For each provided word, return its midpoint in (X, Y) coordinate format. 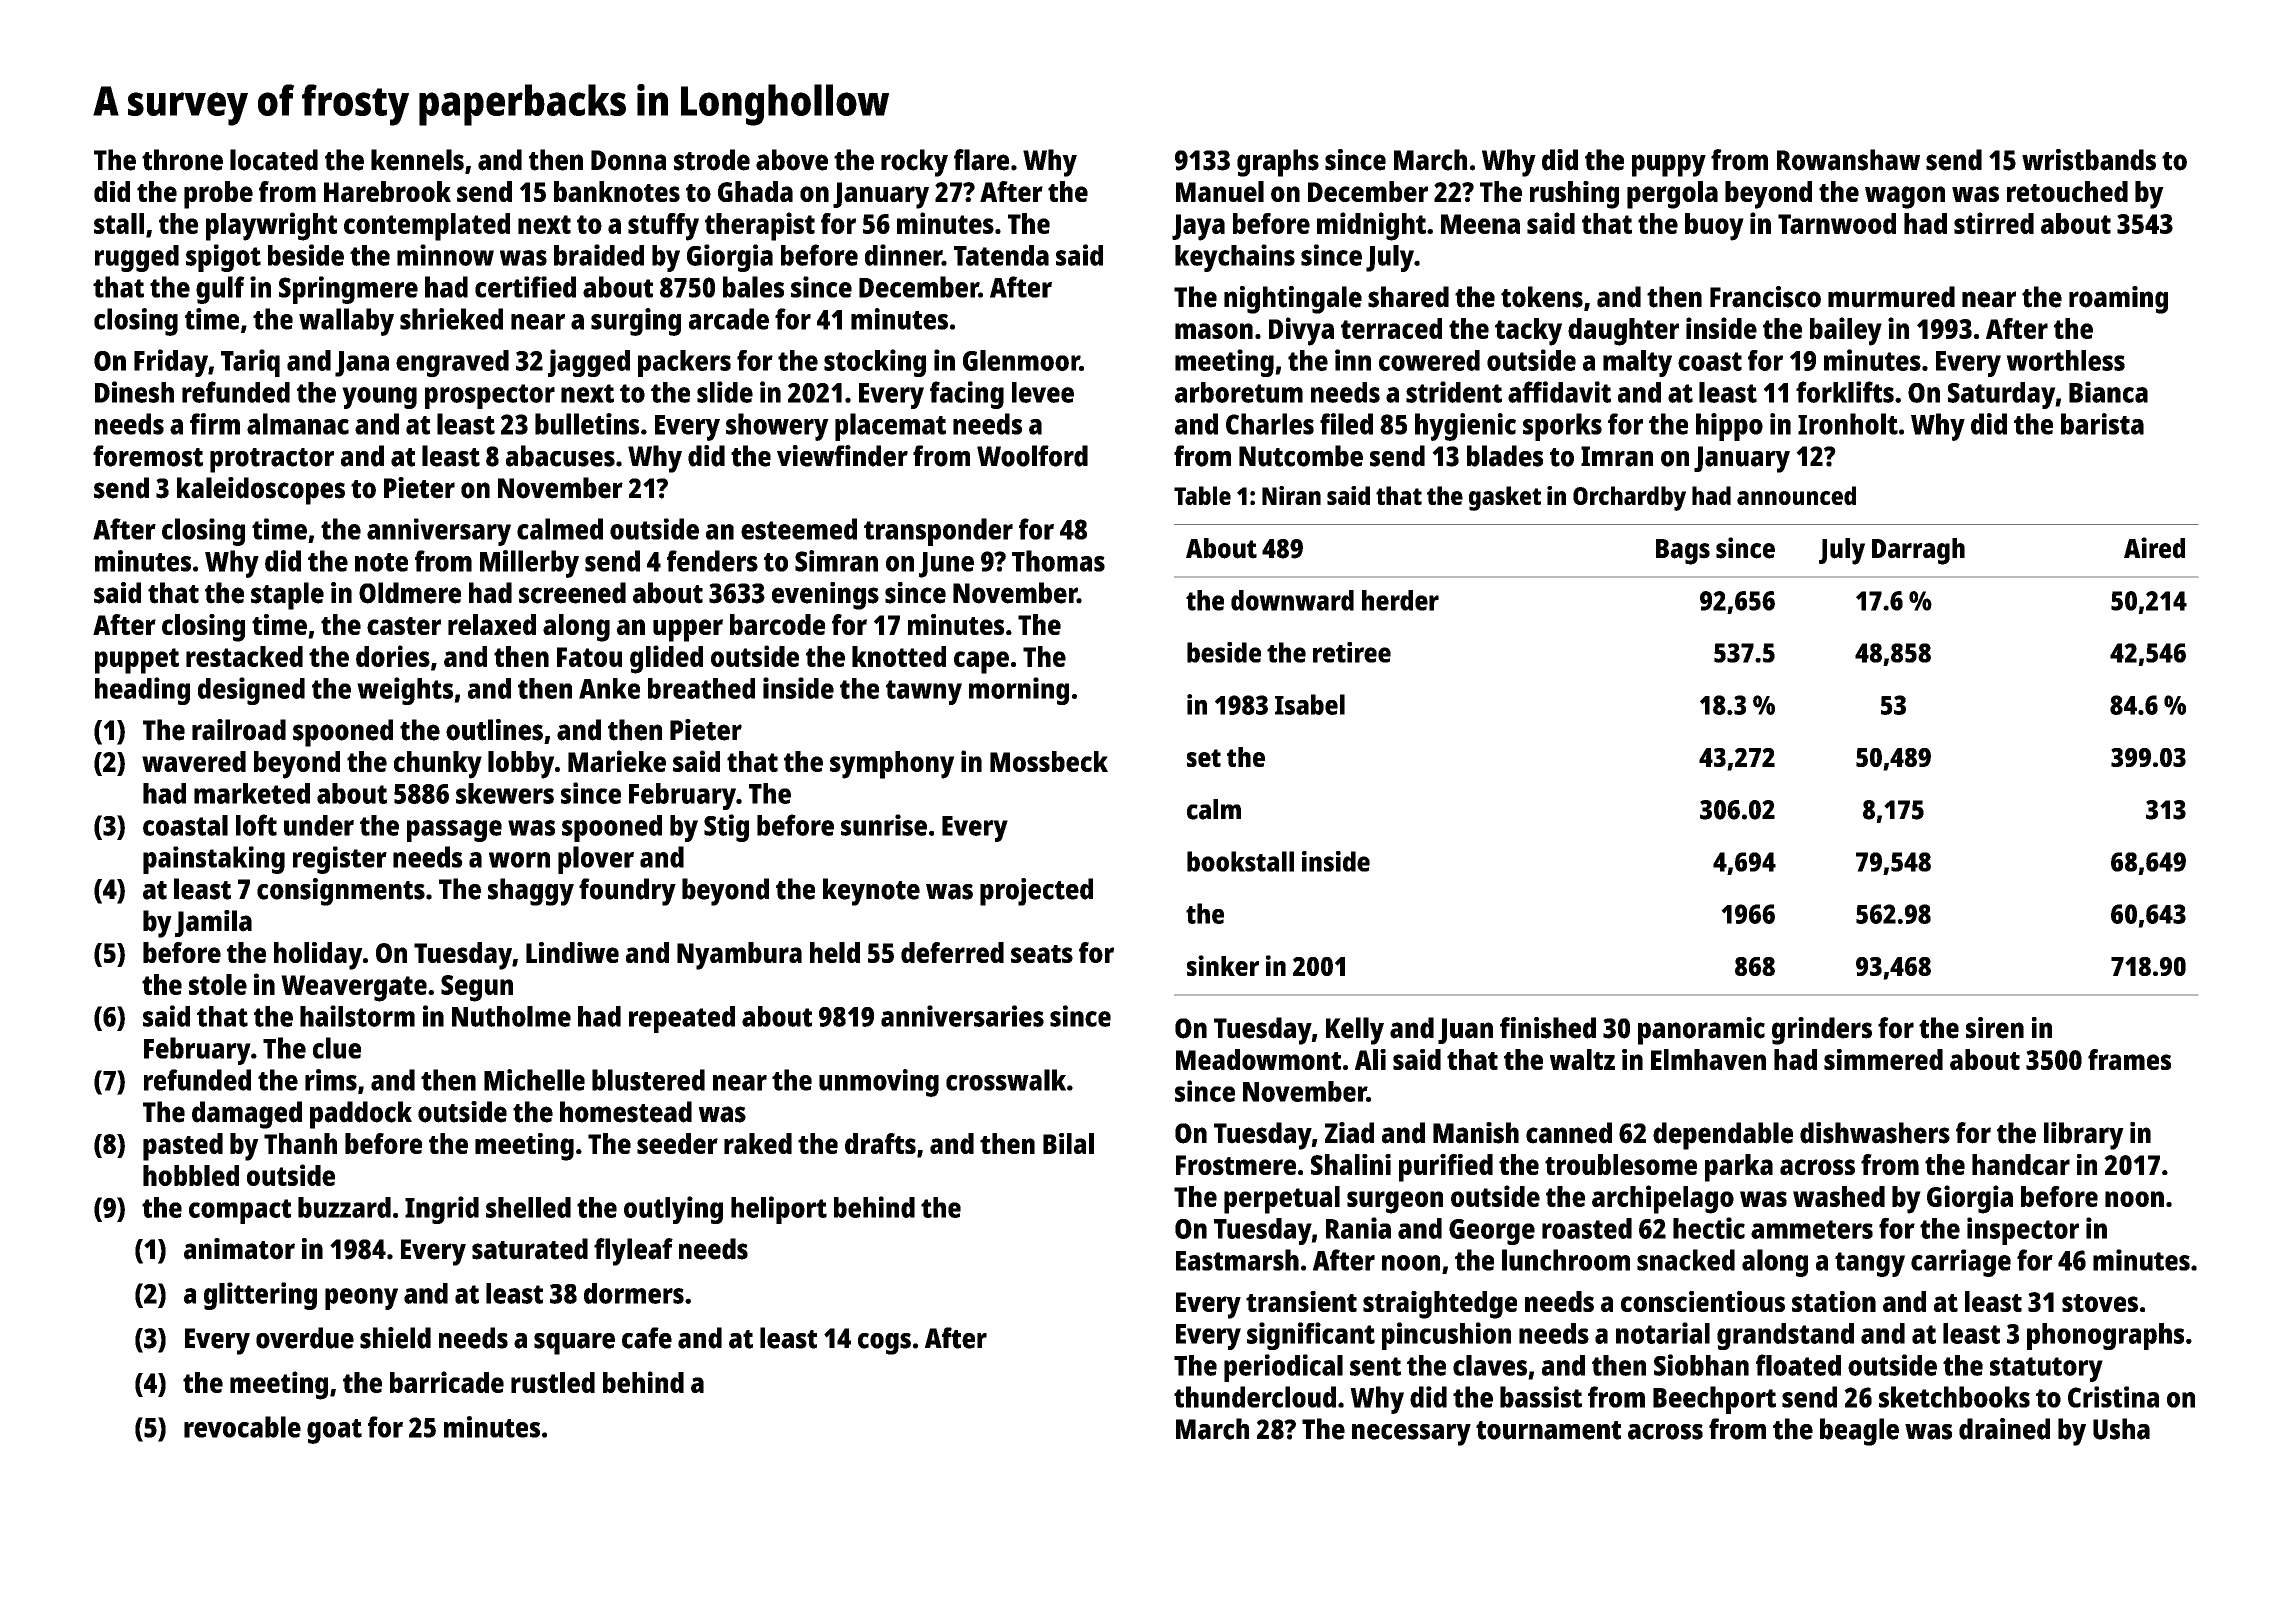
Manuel (1220, 191)
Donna (628, 160)
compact (240, 1211)
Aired (2154, 548)
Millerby (529, 564)
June (946, 565)
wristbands (2089, 160)
